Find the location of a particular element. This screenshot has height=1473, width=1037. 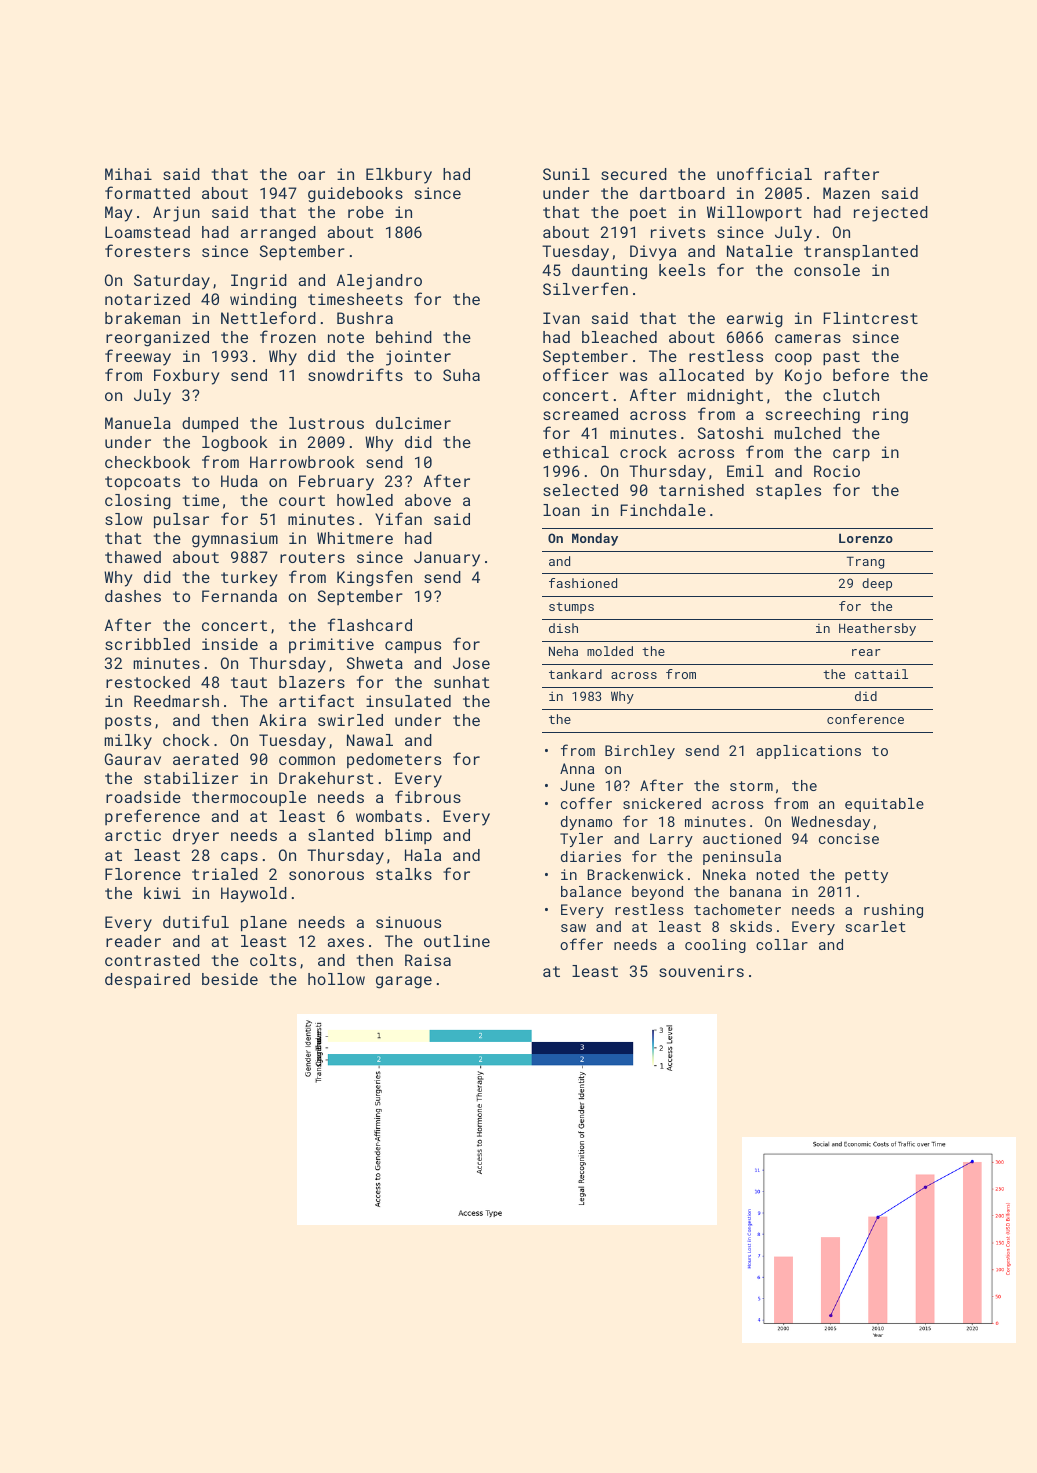

Mihai is located at coordinates (128, 174).
